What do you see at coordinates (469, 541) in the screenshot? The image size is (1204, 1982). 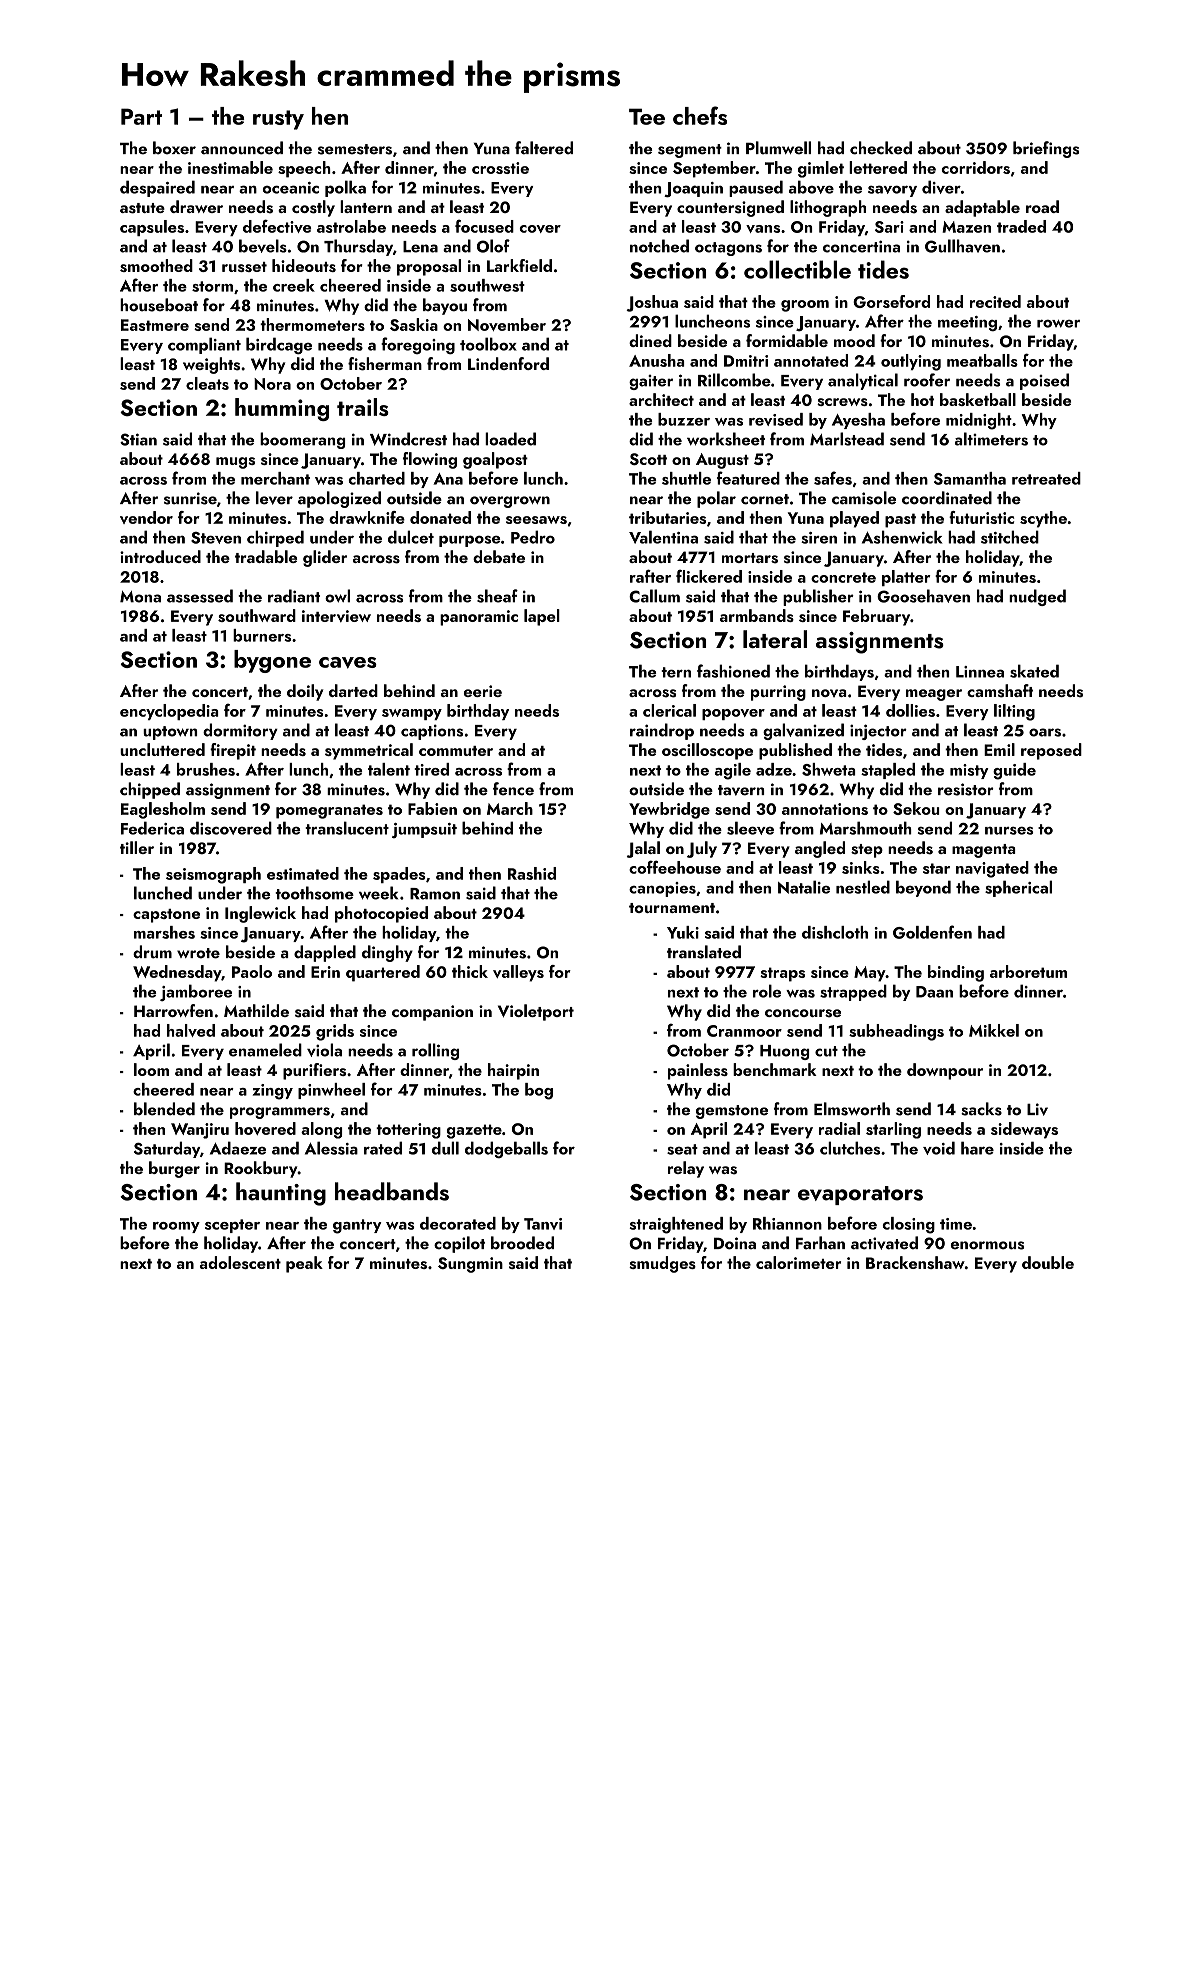 I see `purpose` at bounding box center [469, 541].
